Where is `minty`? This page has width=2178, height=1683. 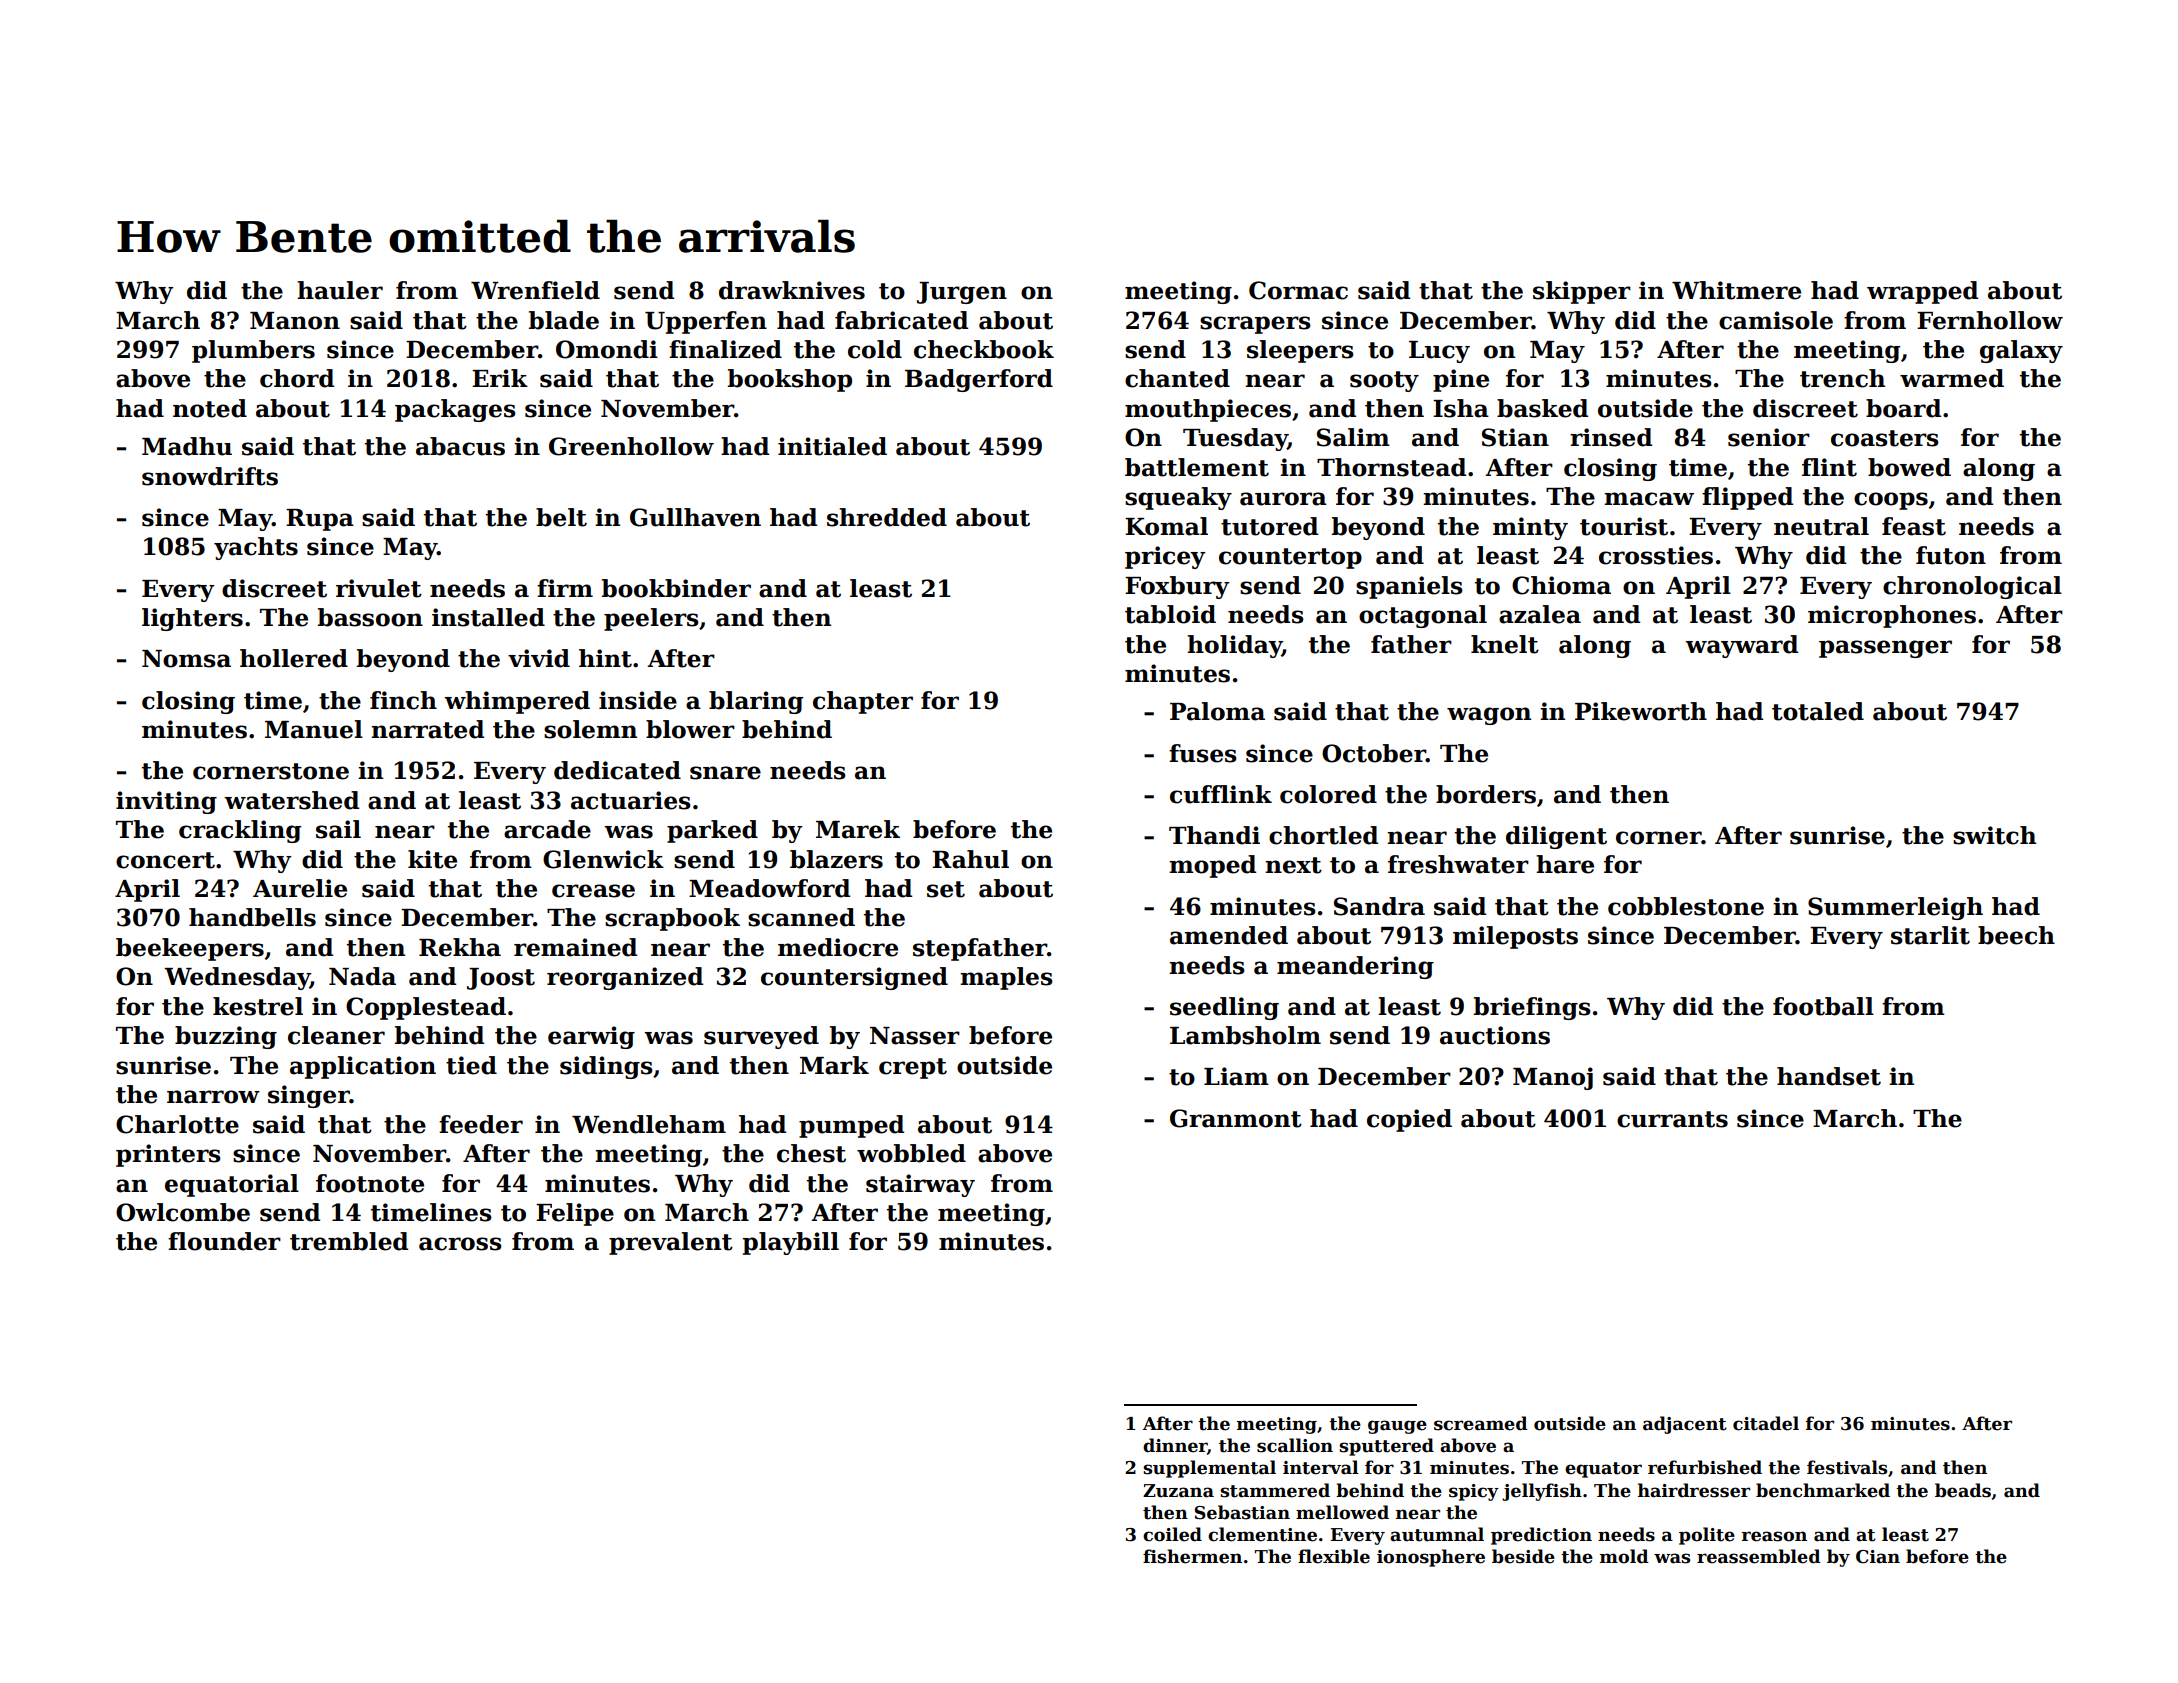 minty is located at coordinates (1530, 528).
